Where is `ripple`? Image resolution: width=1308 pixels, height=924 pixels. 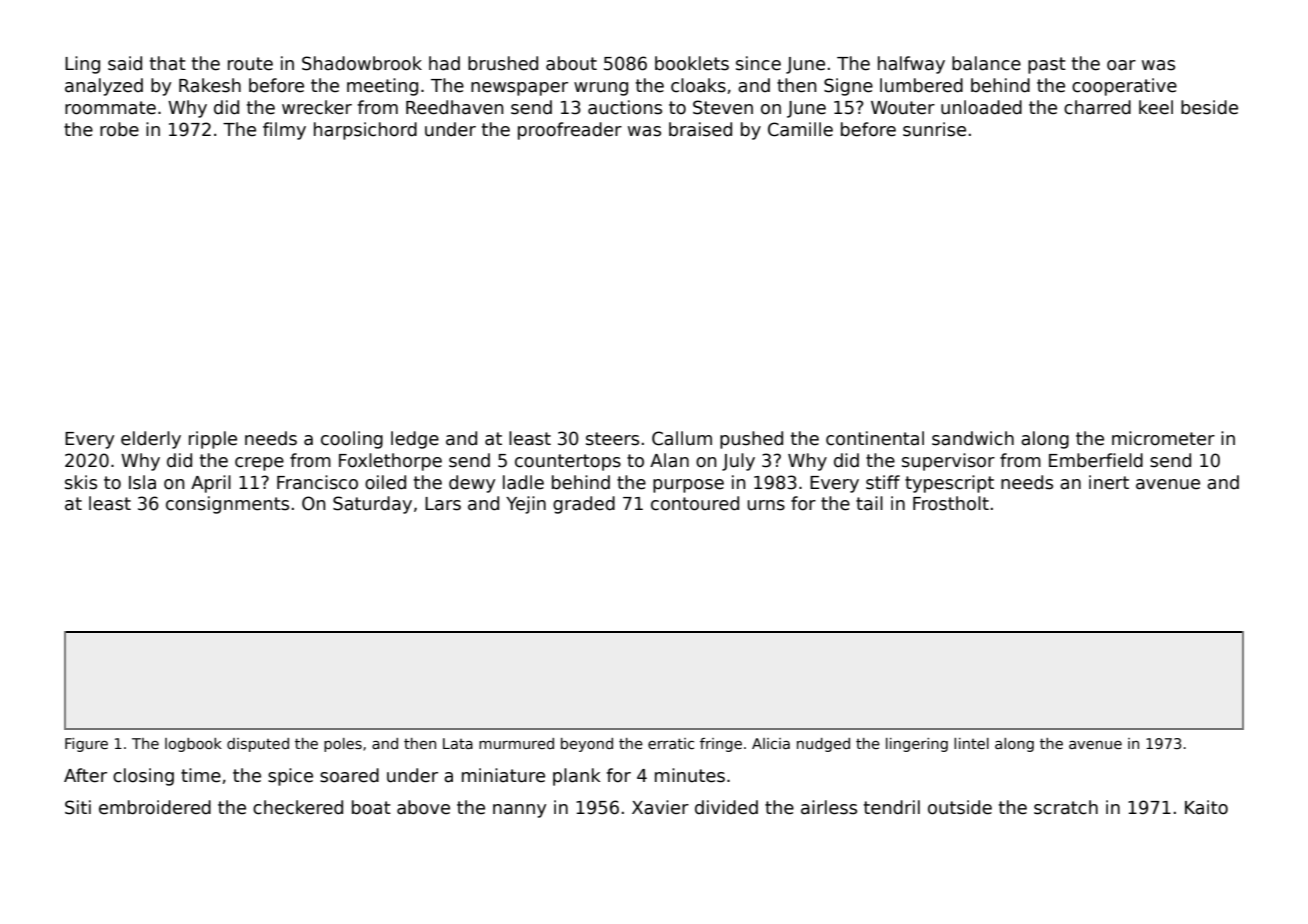
ripple is located at coordinates (213, 440).
